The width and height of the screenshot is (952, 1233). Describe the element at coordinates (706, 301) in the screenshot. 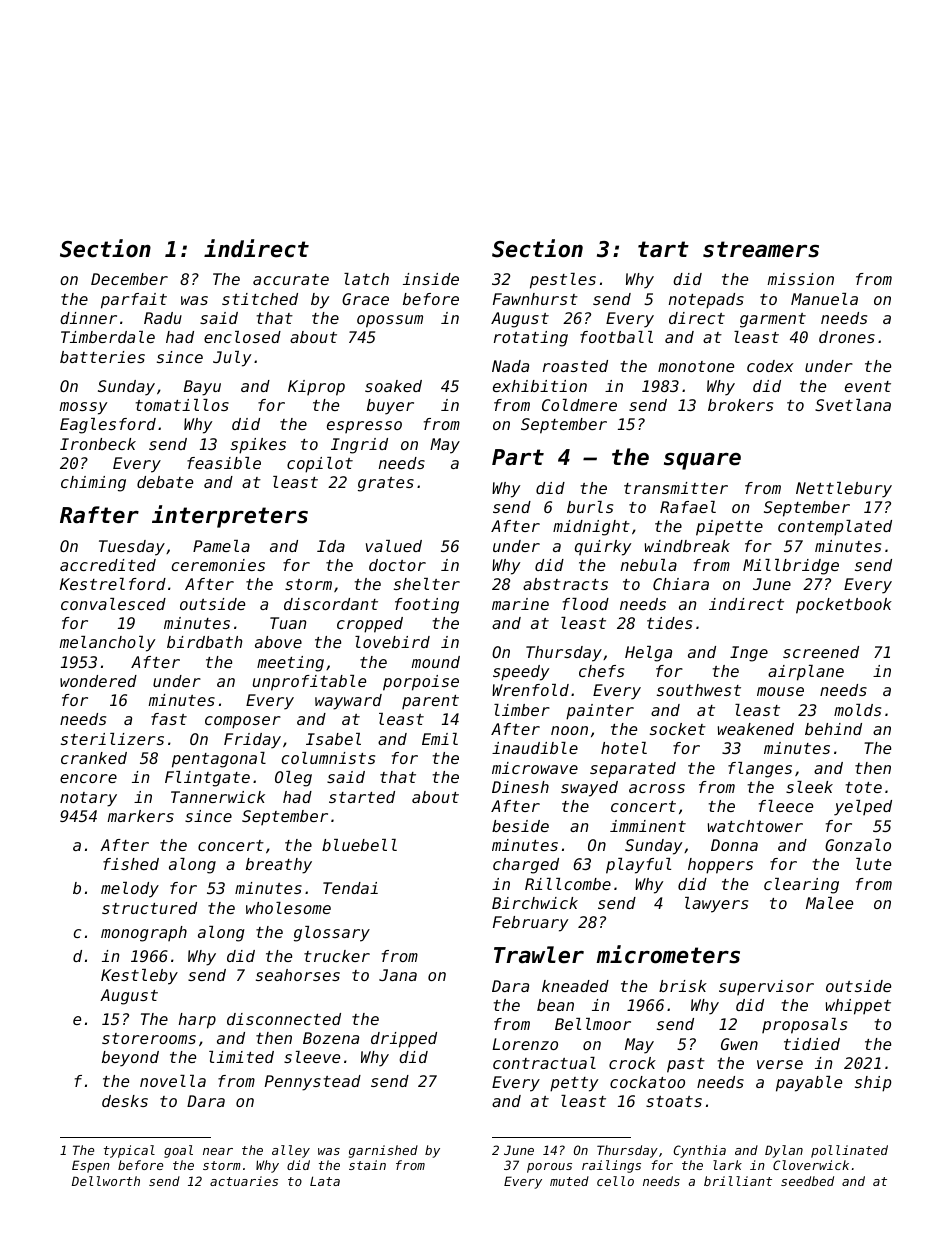

I see `notepads` at that location.
